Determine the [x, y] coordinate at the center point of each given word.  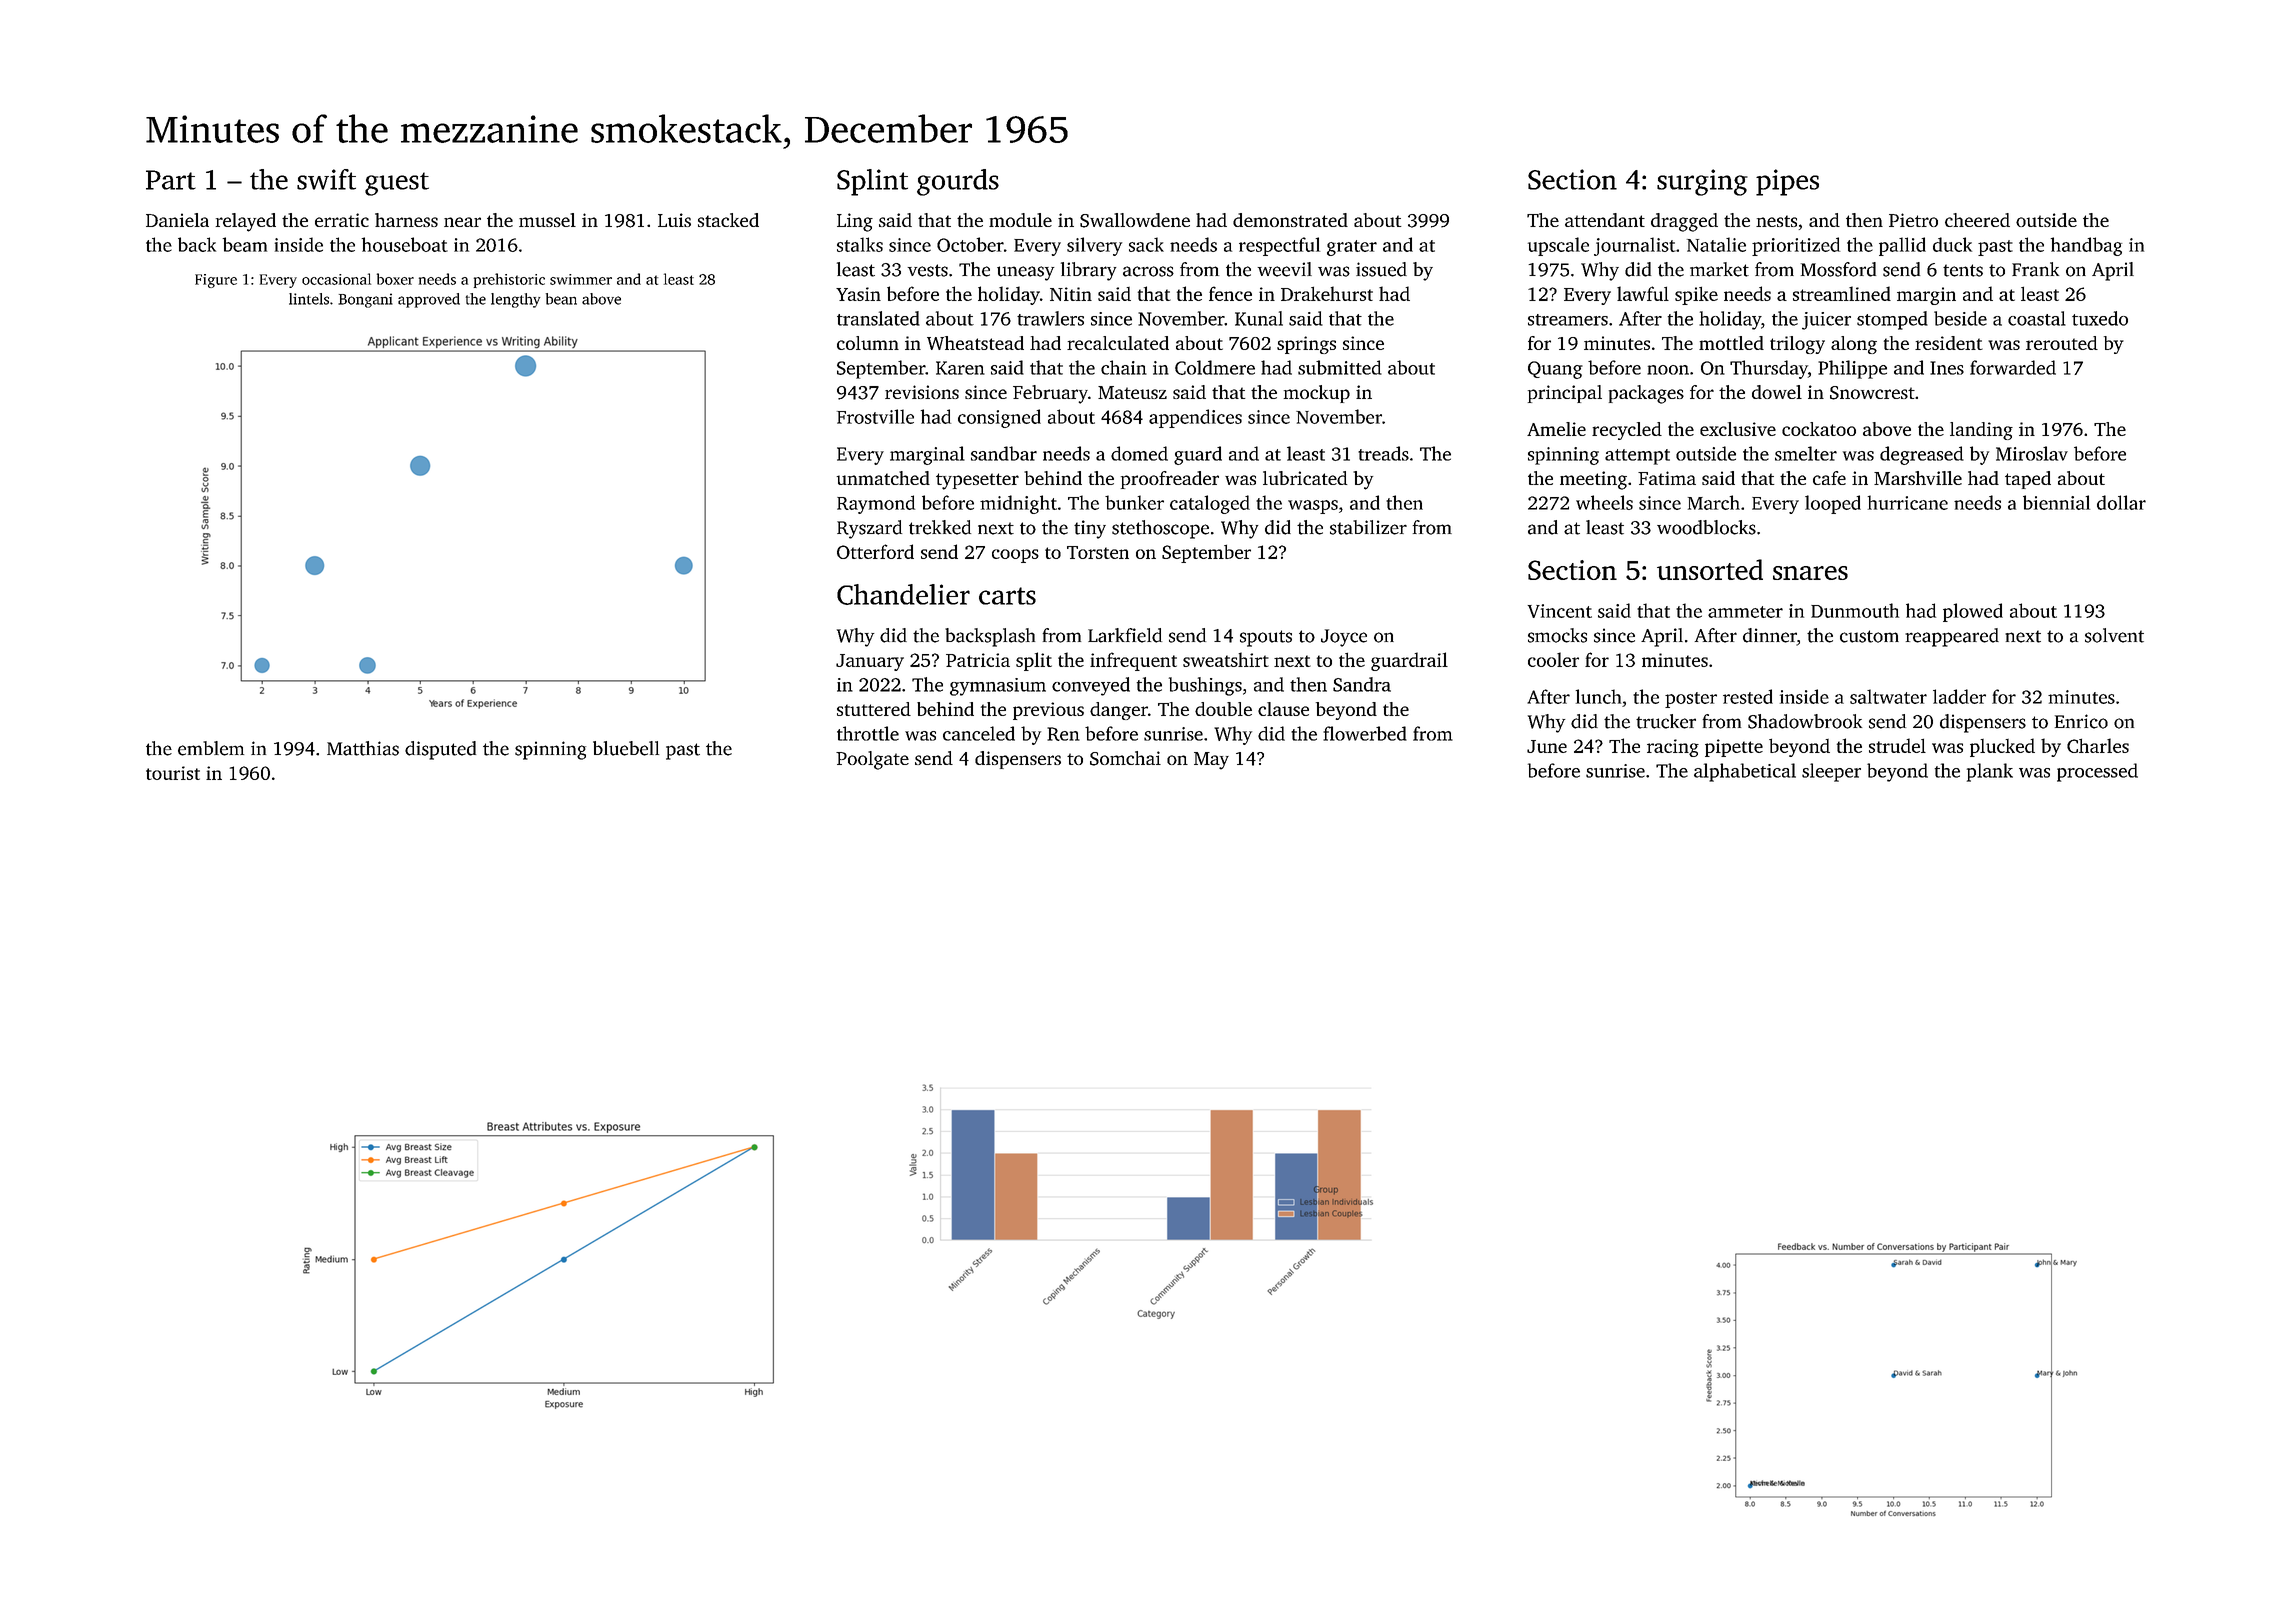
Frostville [875, 416]
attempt [1637, 457]
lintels [309, 299]
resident [1949, 343]
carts [1007, 596]
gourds [958, 182]
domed [1139, 453]
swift [326, 179]
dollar [2121, 502]
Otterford [875, 551]
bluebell [626, 748]
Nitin [1071, 294]
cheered [1977, 220]
